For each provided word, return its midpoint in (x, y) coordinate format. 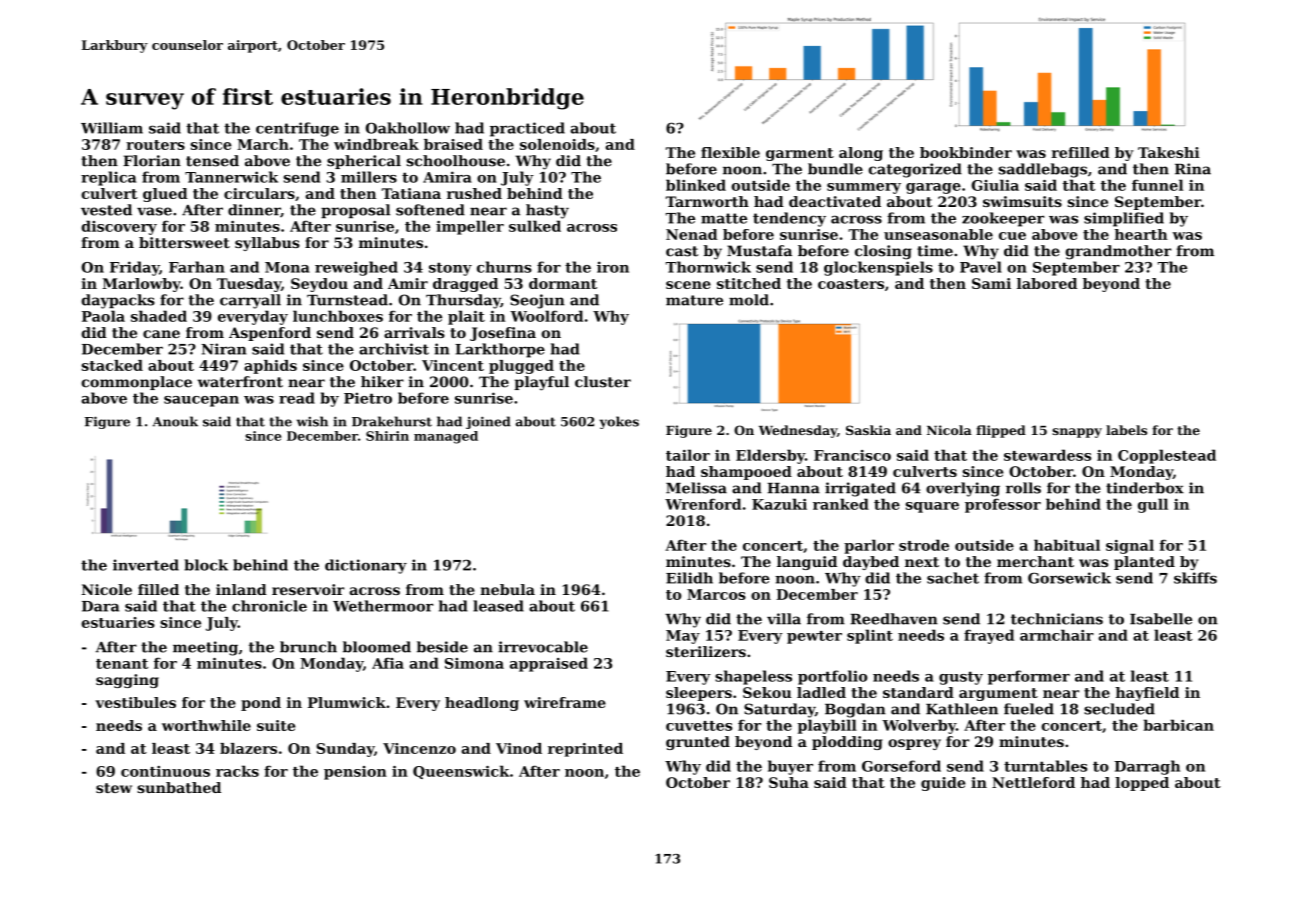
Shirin (387, 436)
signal (1130, 546)
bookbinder (966, 152)
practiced (527, 129)
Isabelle (1161, 619)
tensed (212, 161)
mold (749, 300)
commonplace (136, 383)
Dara (100, 606)
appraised (549, 664)
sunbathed (179, 787)
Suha (789, 782)
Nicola (949, 430)
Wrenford (703, 504)
